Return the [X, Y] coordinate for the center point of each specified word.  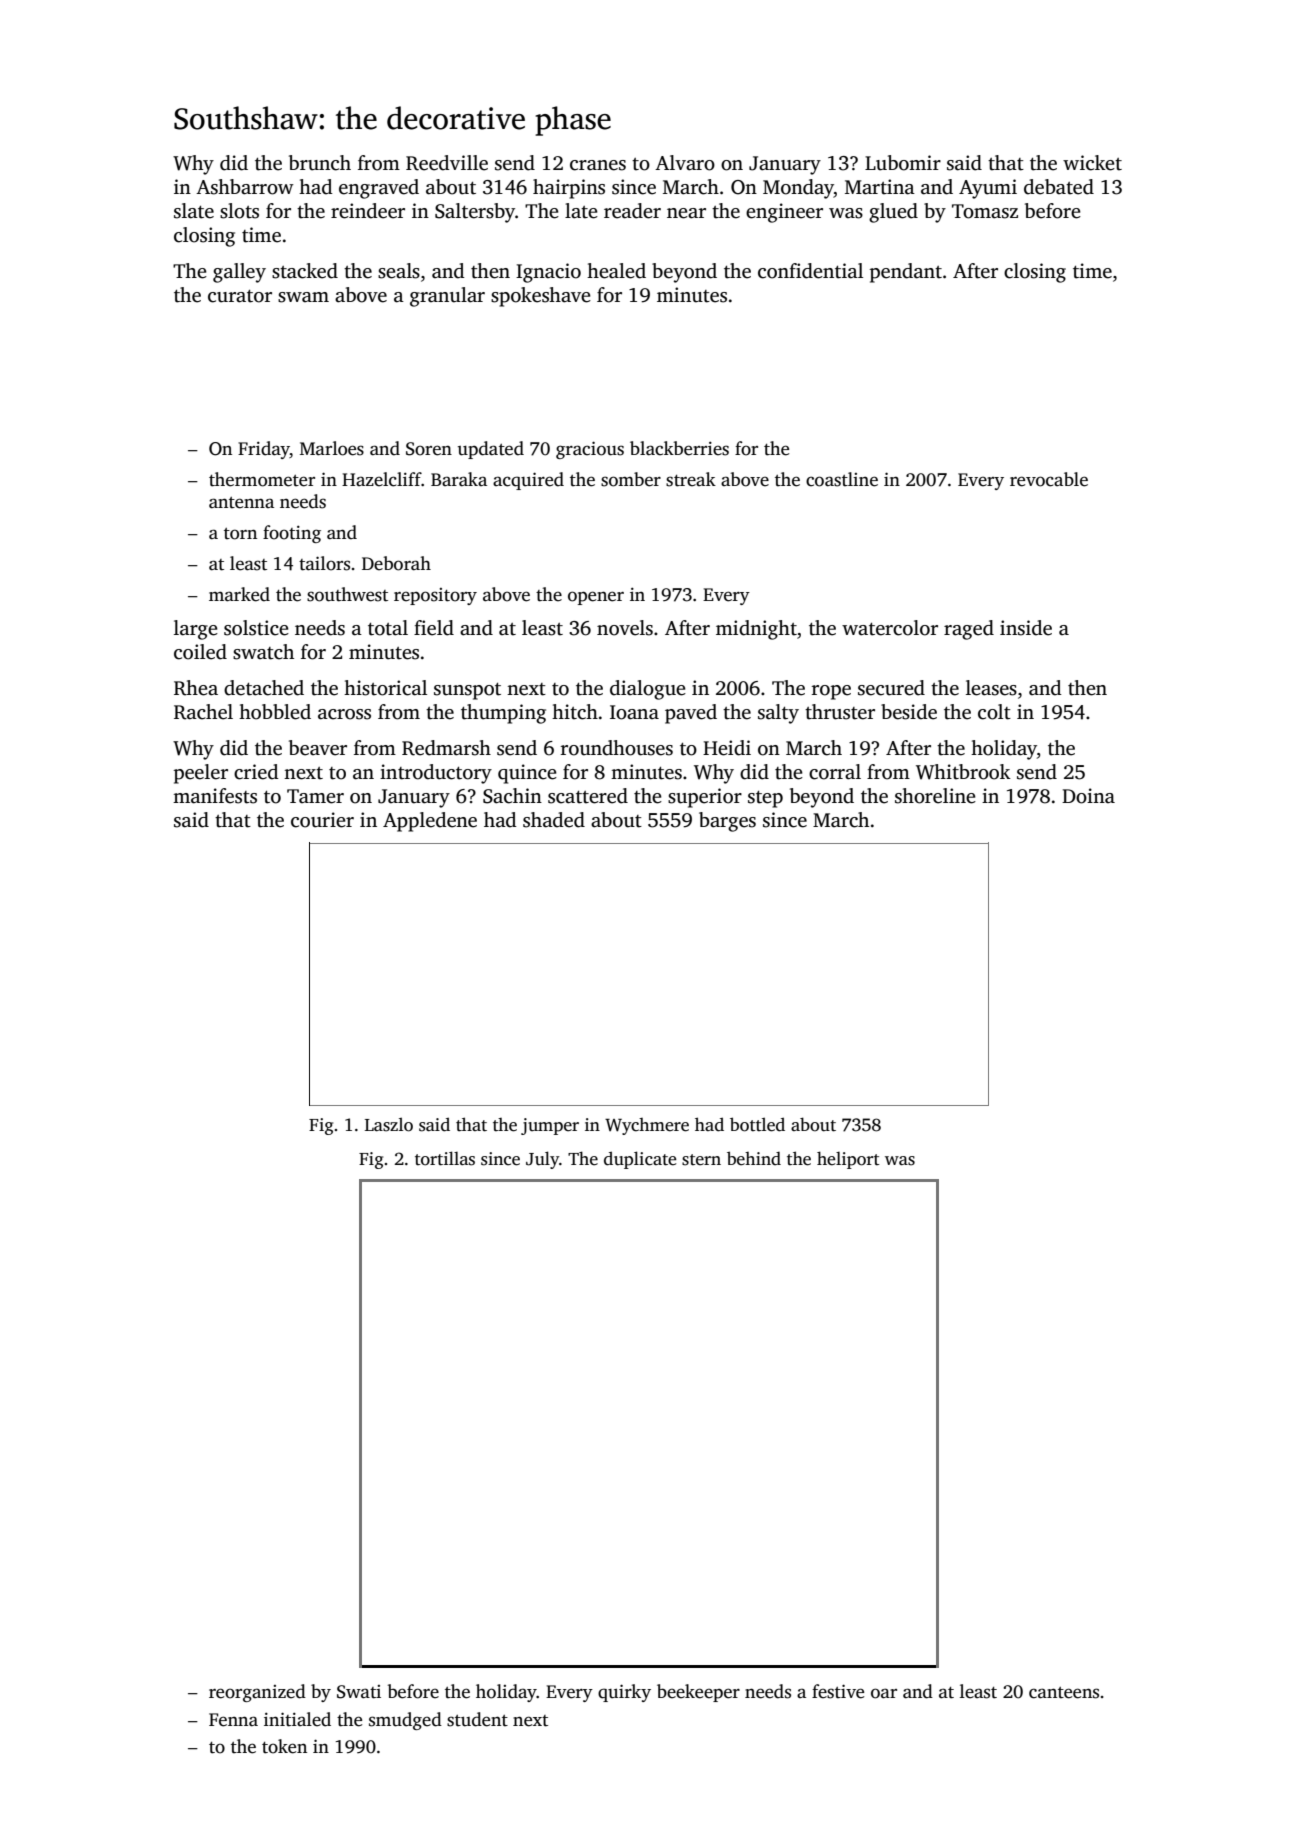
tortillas [445, 1158]
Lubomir [903, 163]
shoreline [935, 796]
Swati [359, 1692]
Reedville [447, 163]
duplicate [640, 1160]
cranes [598, 165]
